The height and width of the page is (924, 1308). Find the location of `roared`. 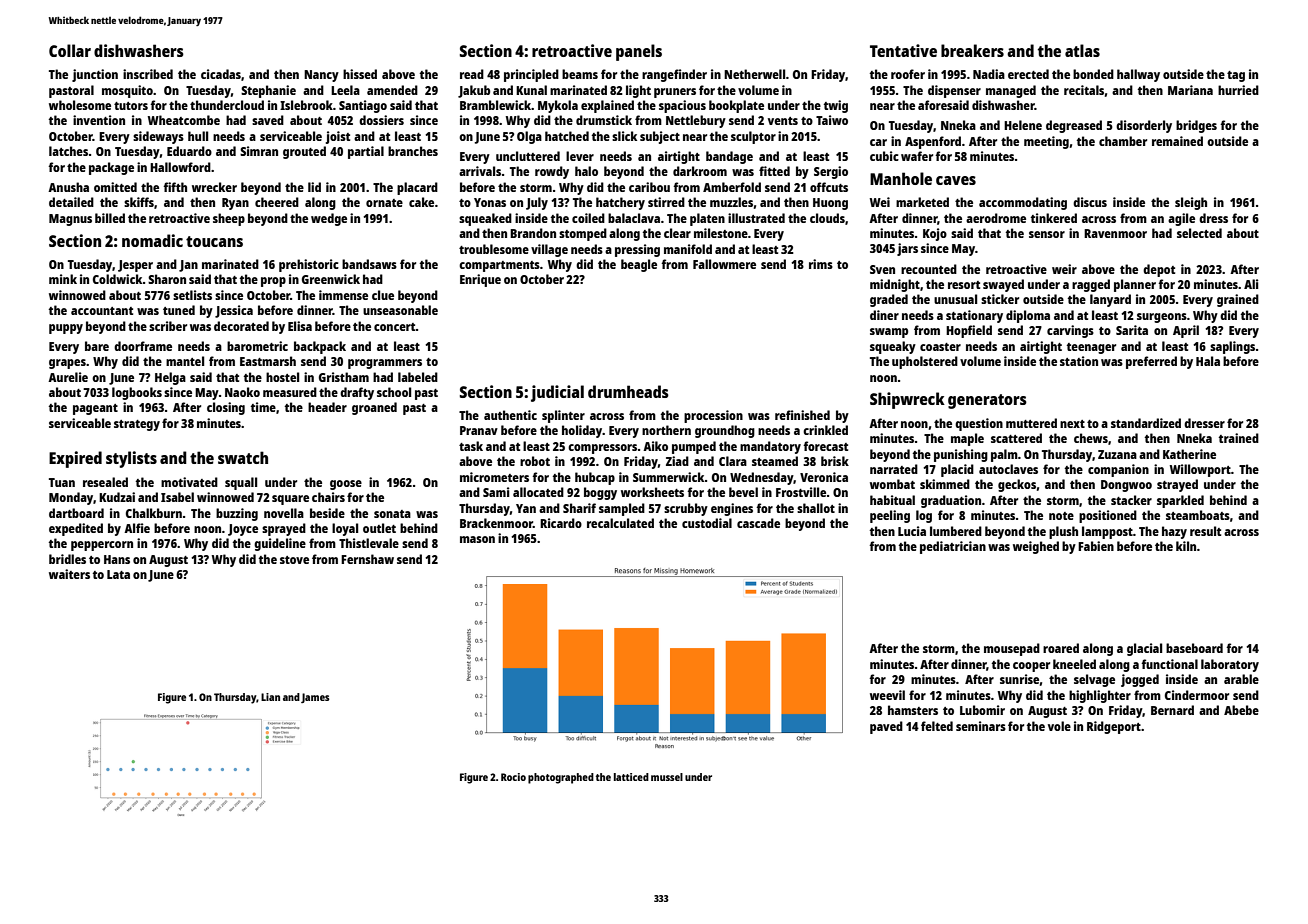

roared is located at coordinates (1061, 648).
